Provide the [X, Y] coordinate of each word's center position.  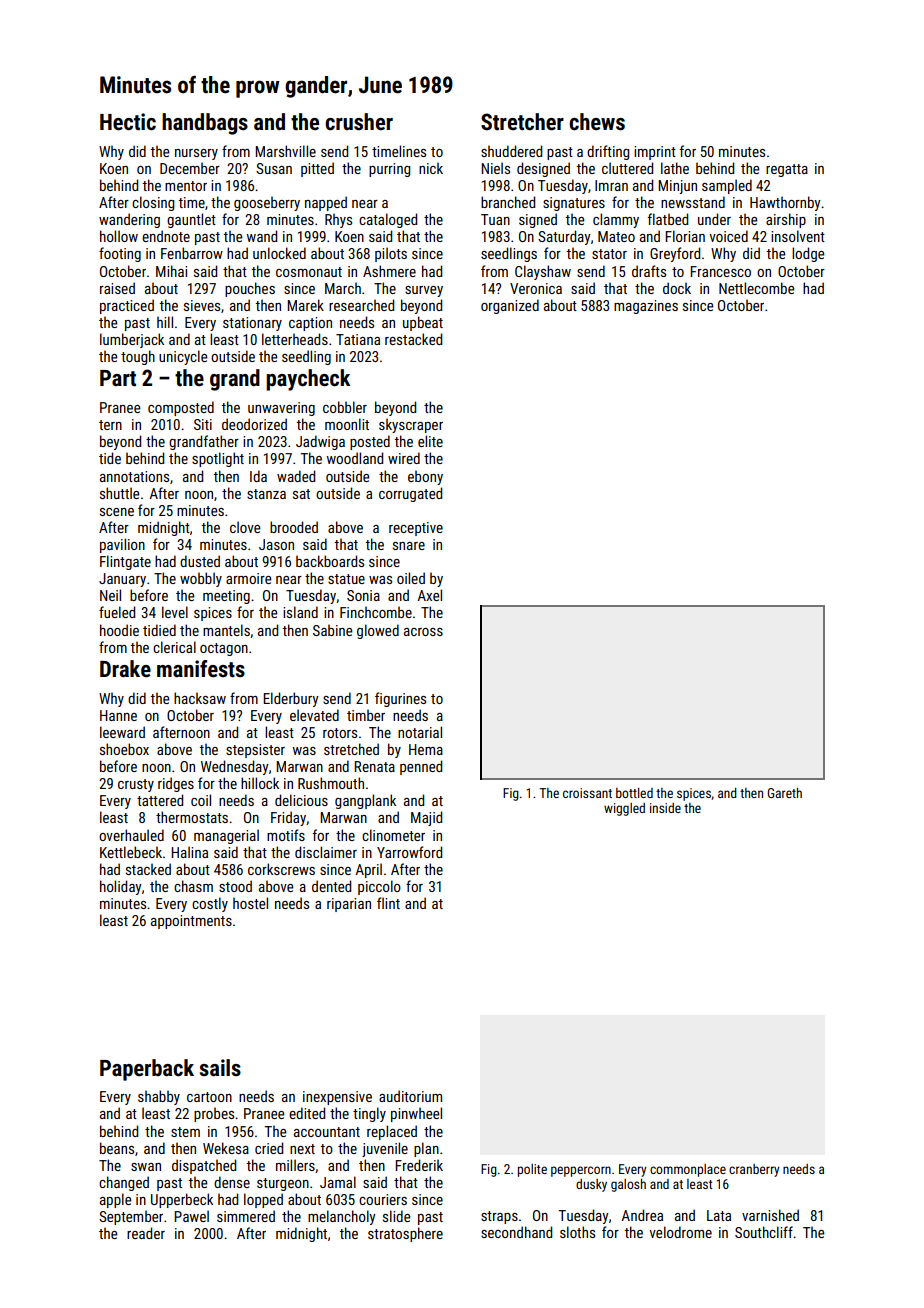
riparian [349, 905]
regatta [787, 170]
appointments [191, 922]
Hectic [128, 122]
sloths [577, 1232]
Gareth [784, 793]
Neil [110, 595]
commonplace [688, 1170]
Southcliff [764, 1232]
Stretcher [522, 122]
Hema [426, 749]
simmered [246, 1216]
